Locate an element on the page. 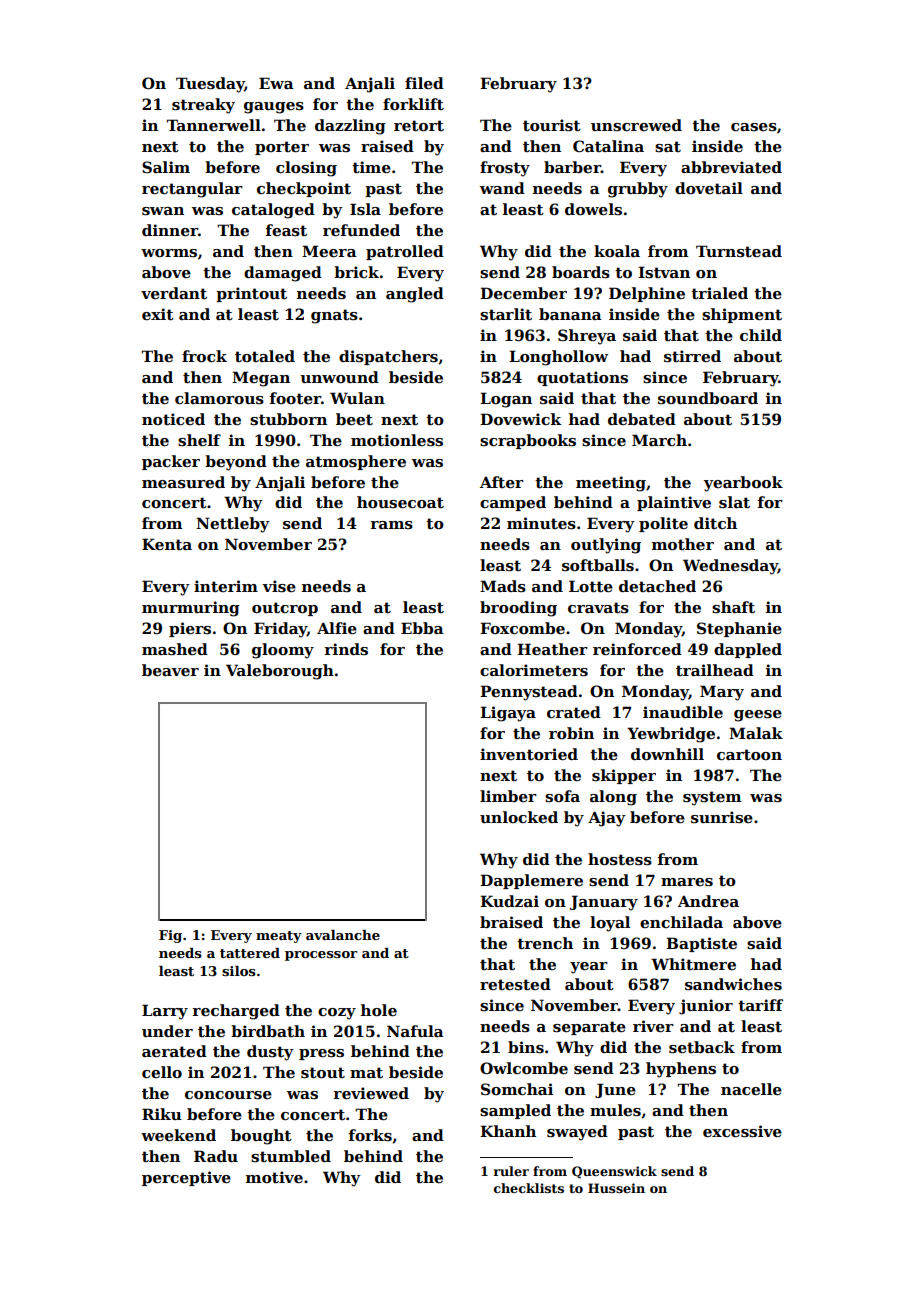  Kenta is located at coordinates (167, 544).
